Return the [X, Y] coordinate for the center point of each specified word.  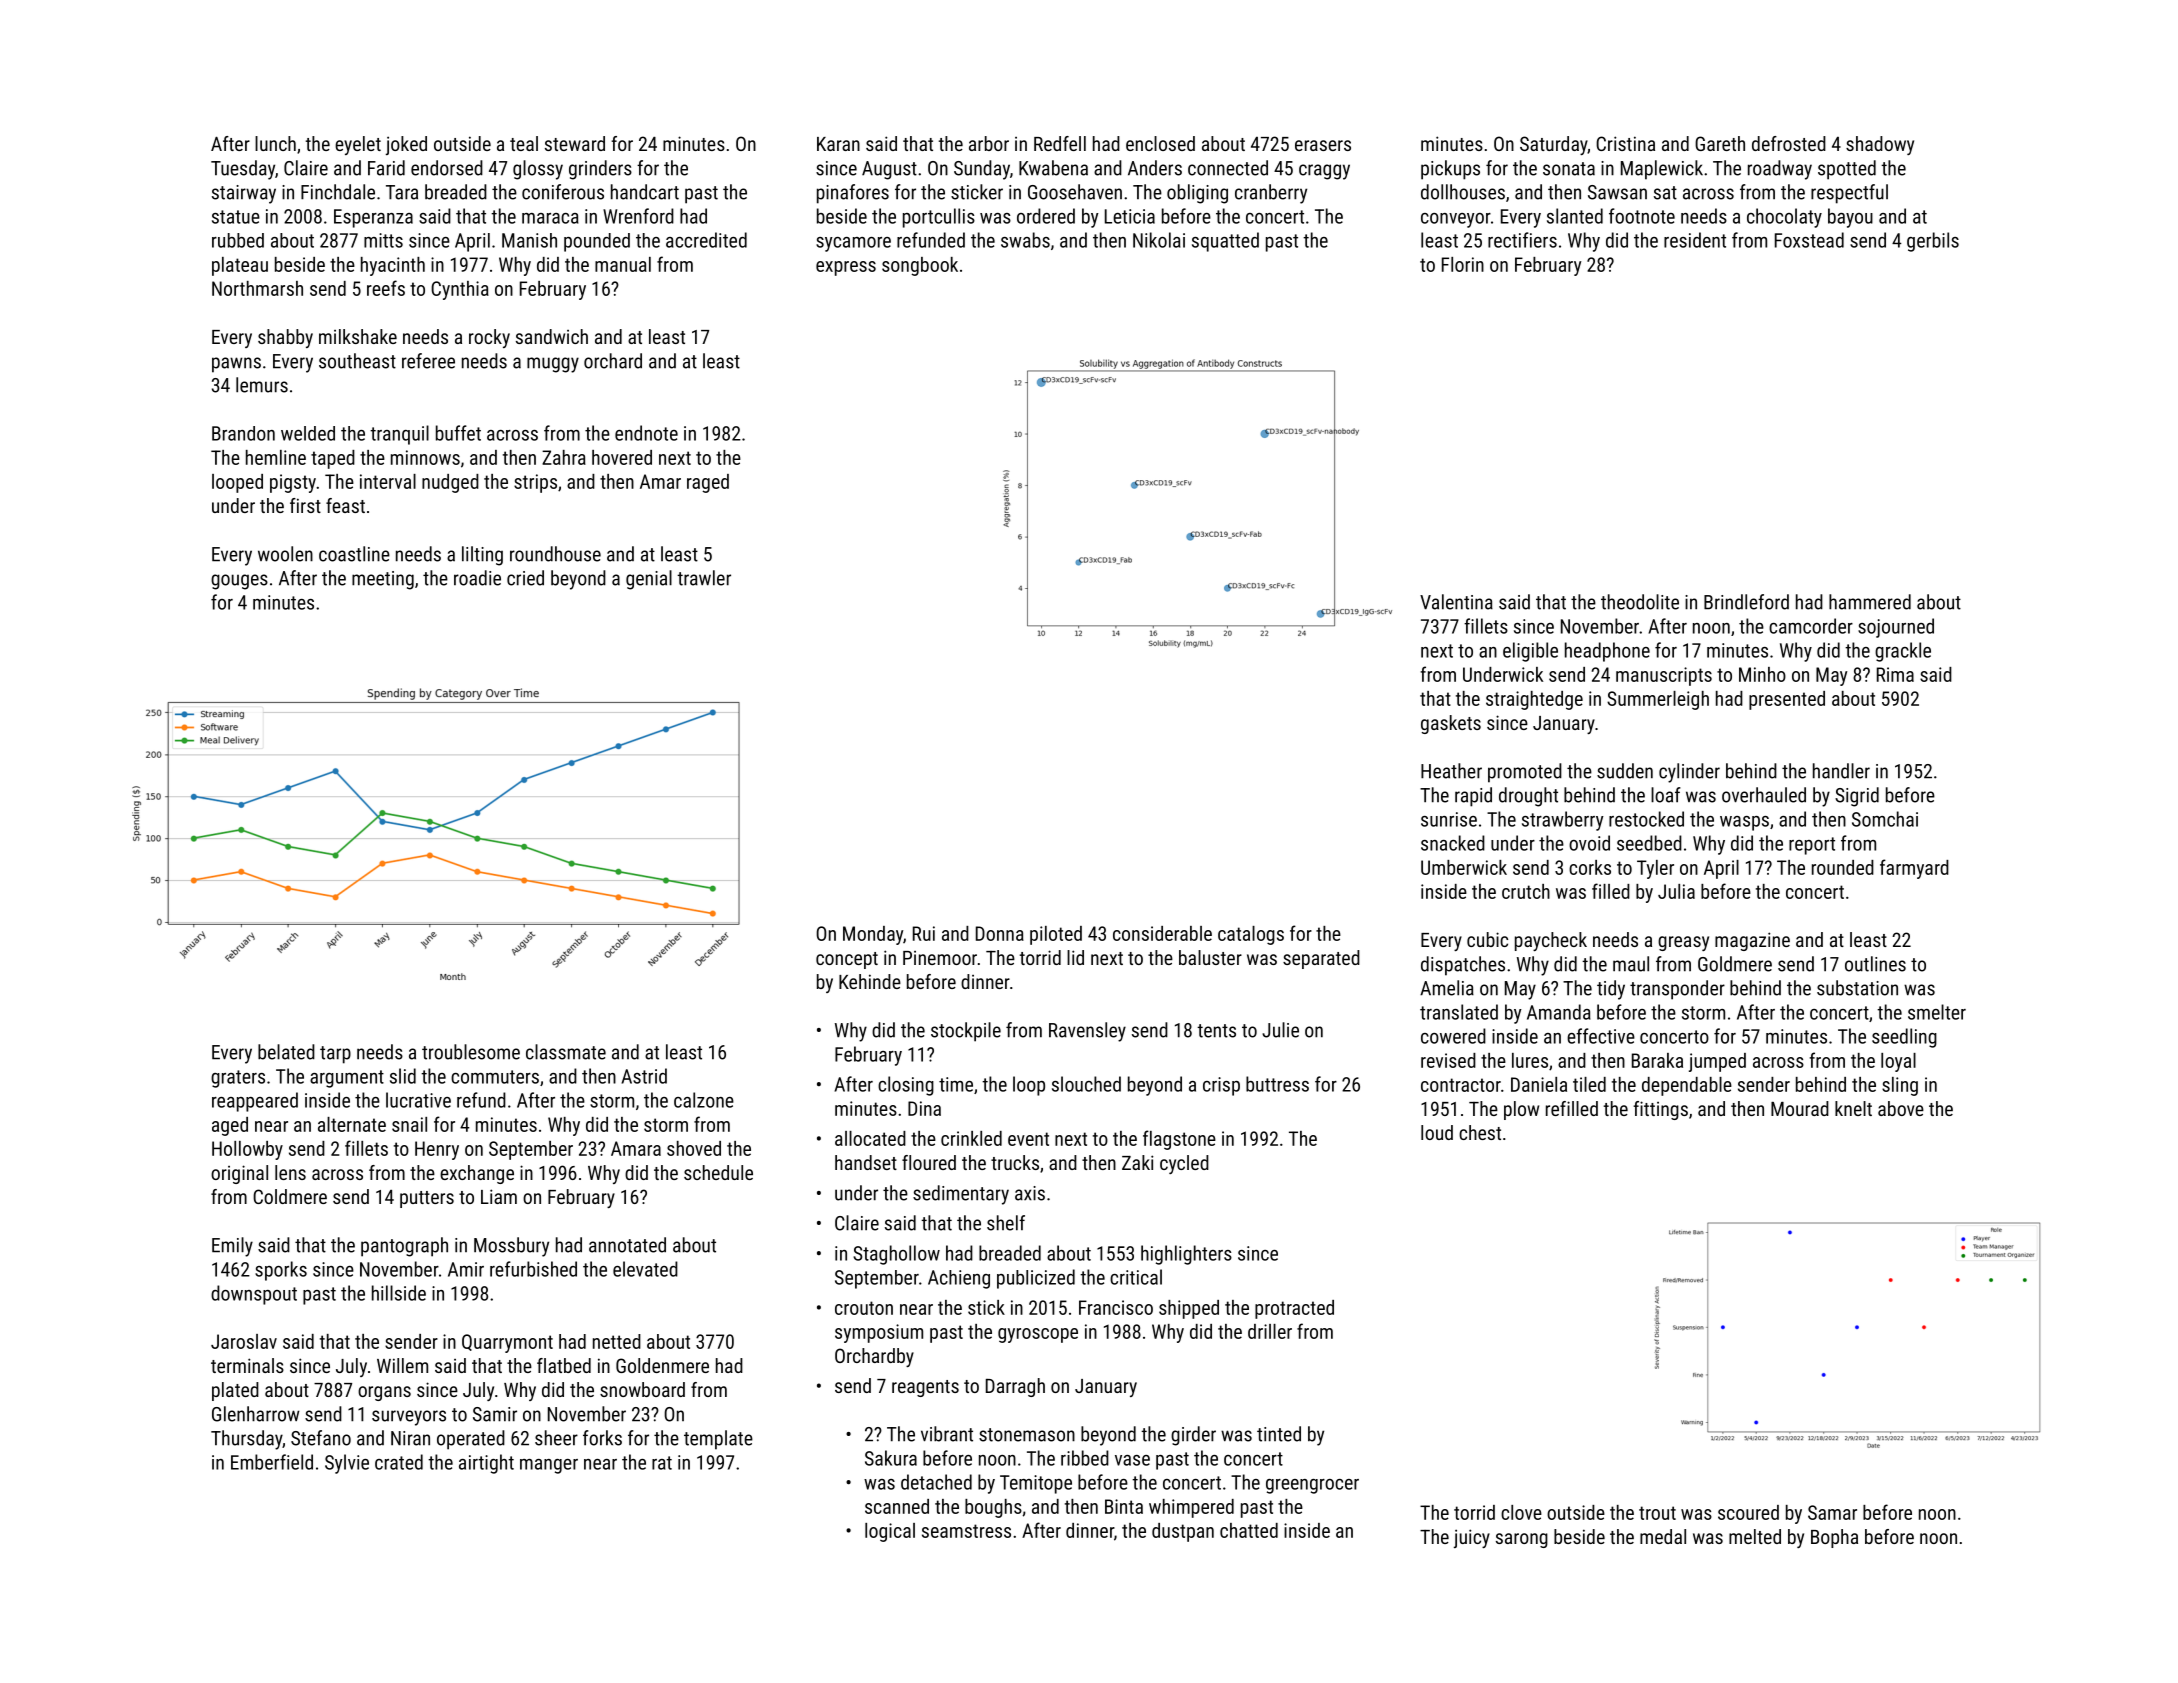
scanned [897, 1506]
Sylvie [347, 1464]
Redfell [1060, 143]
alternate [352, 1124]
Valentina [1456, 602]
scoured [1748, 1512]
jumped [1717, 1062]
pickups [1450, 170]
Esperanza [373, 218]
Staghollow [896, 1255]
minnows [425, 457]
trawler [704, 578]
